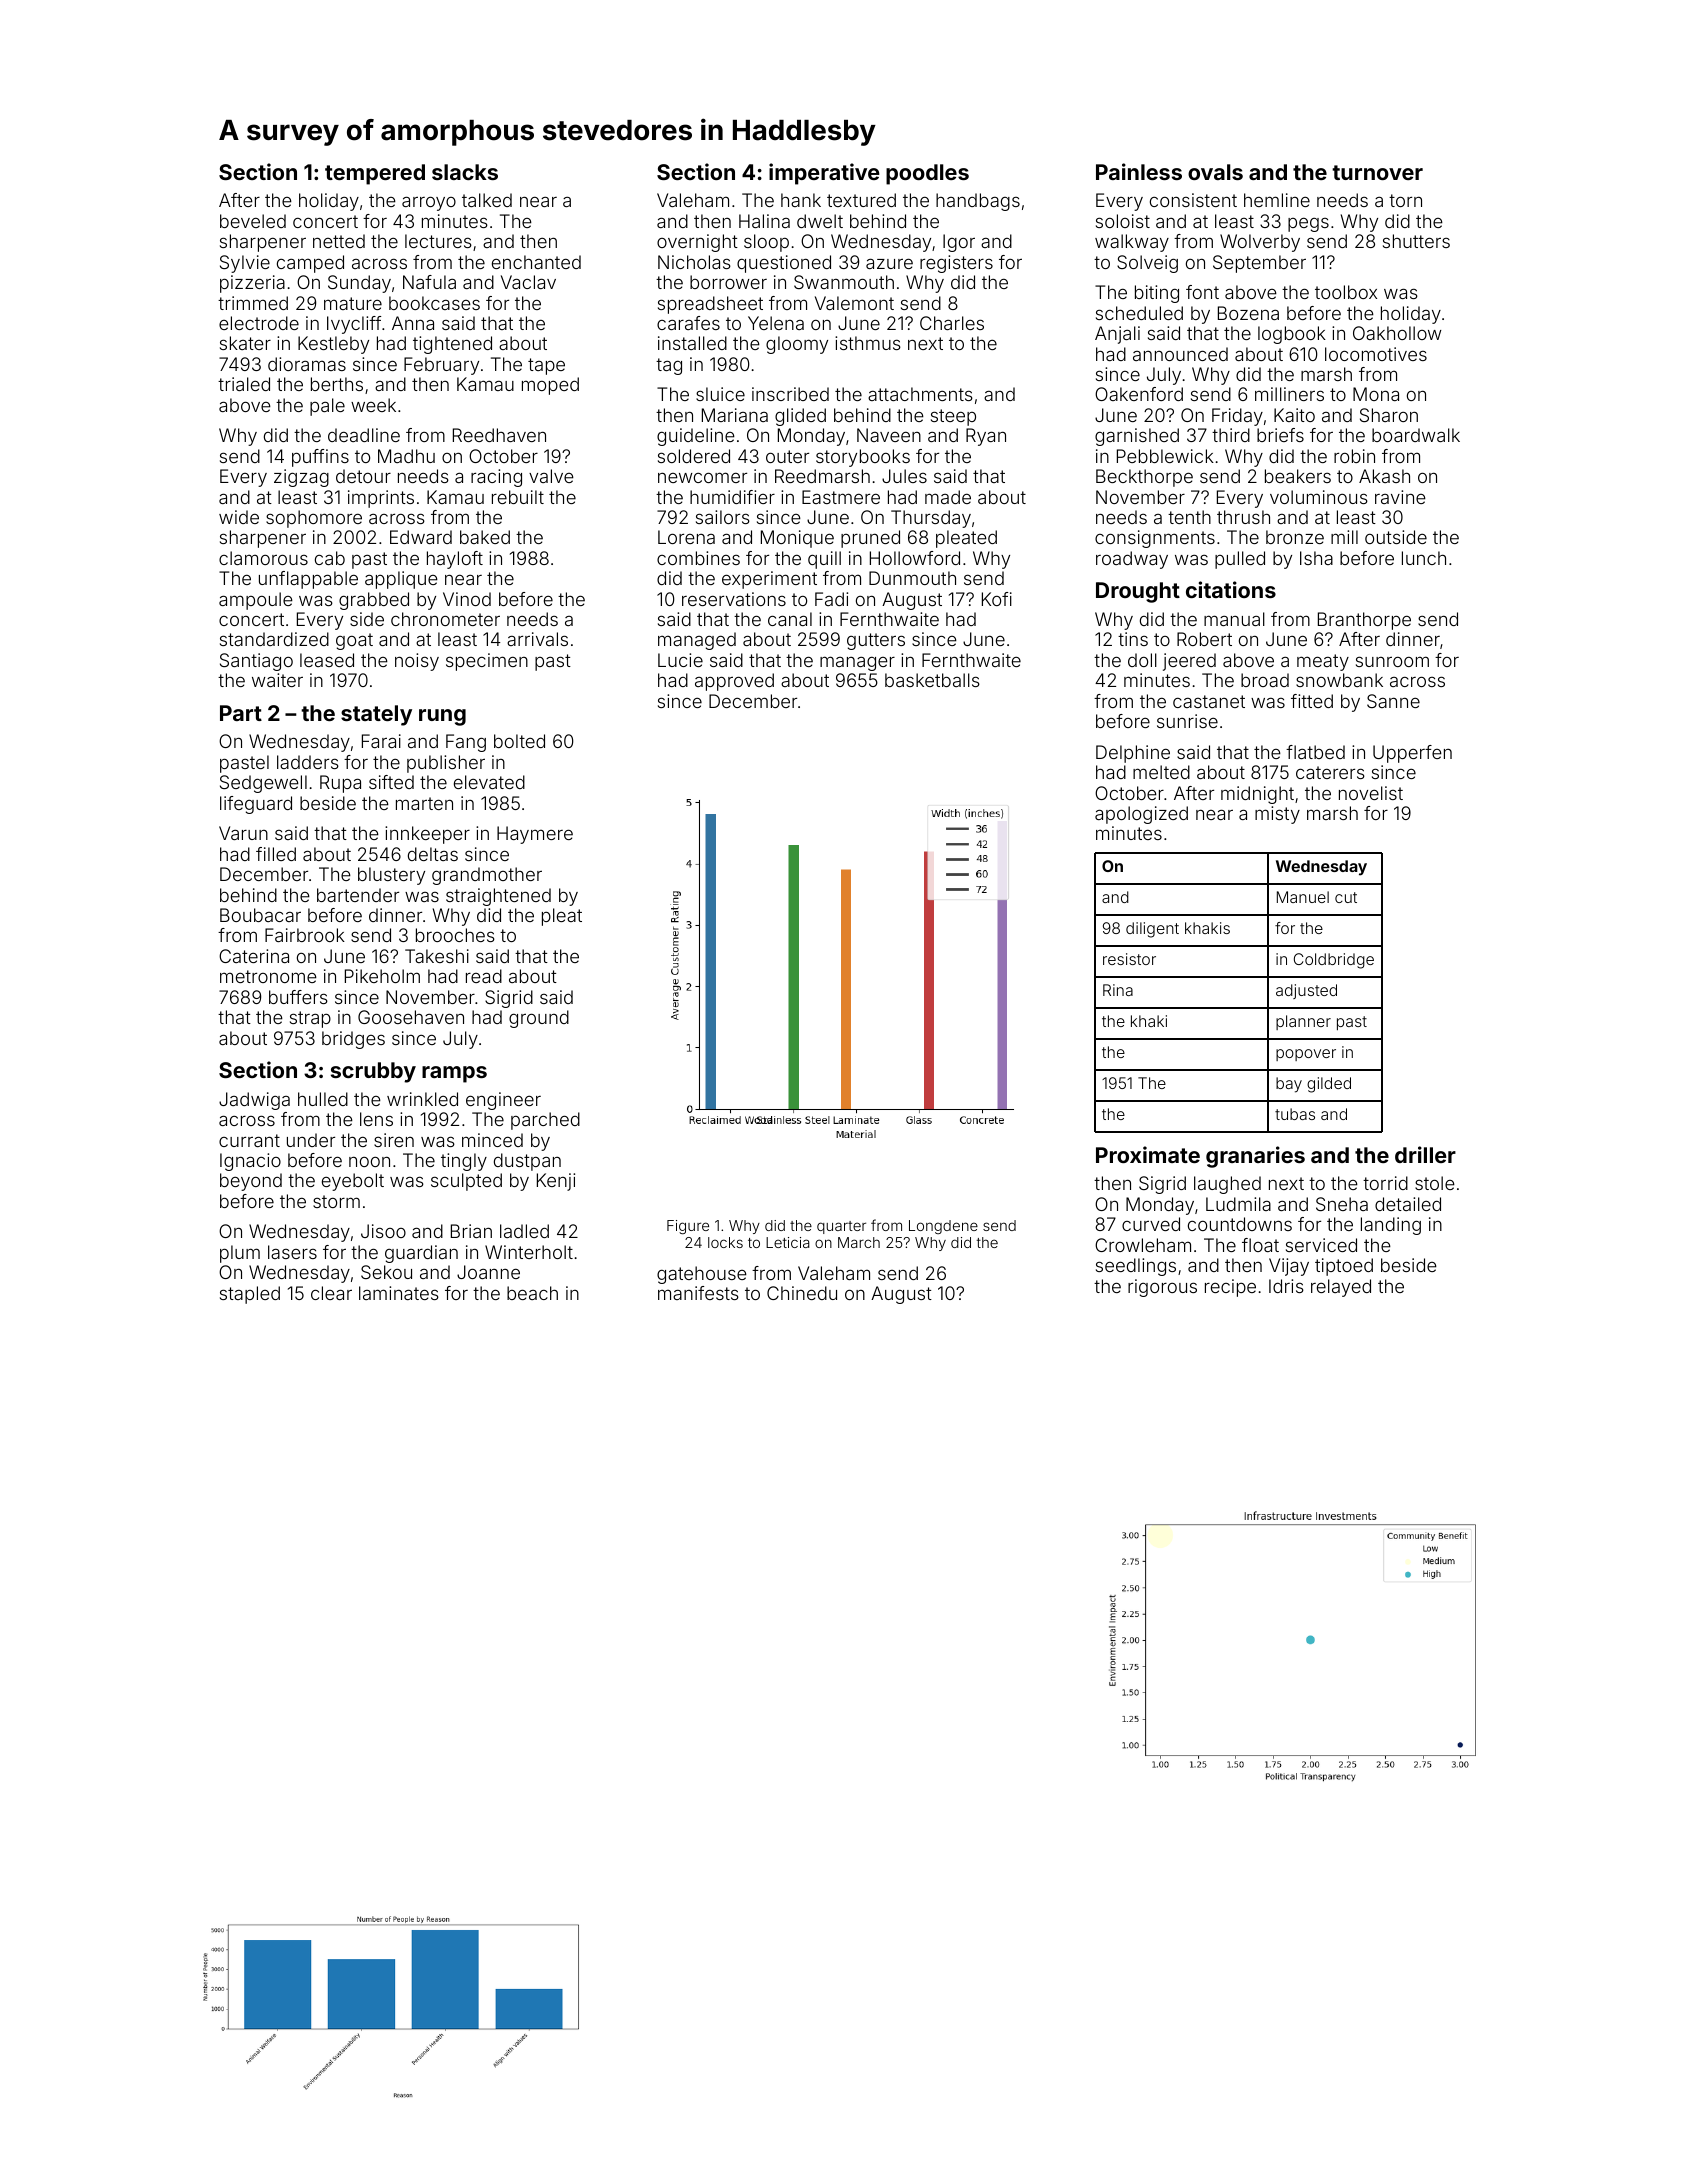 The width and height of the document is (1683, 2178). I want to click on lunch, so click(1424, 558).
